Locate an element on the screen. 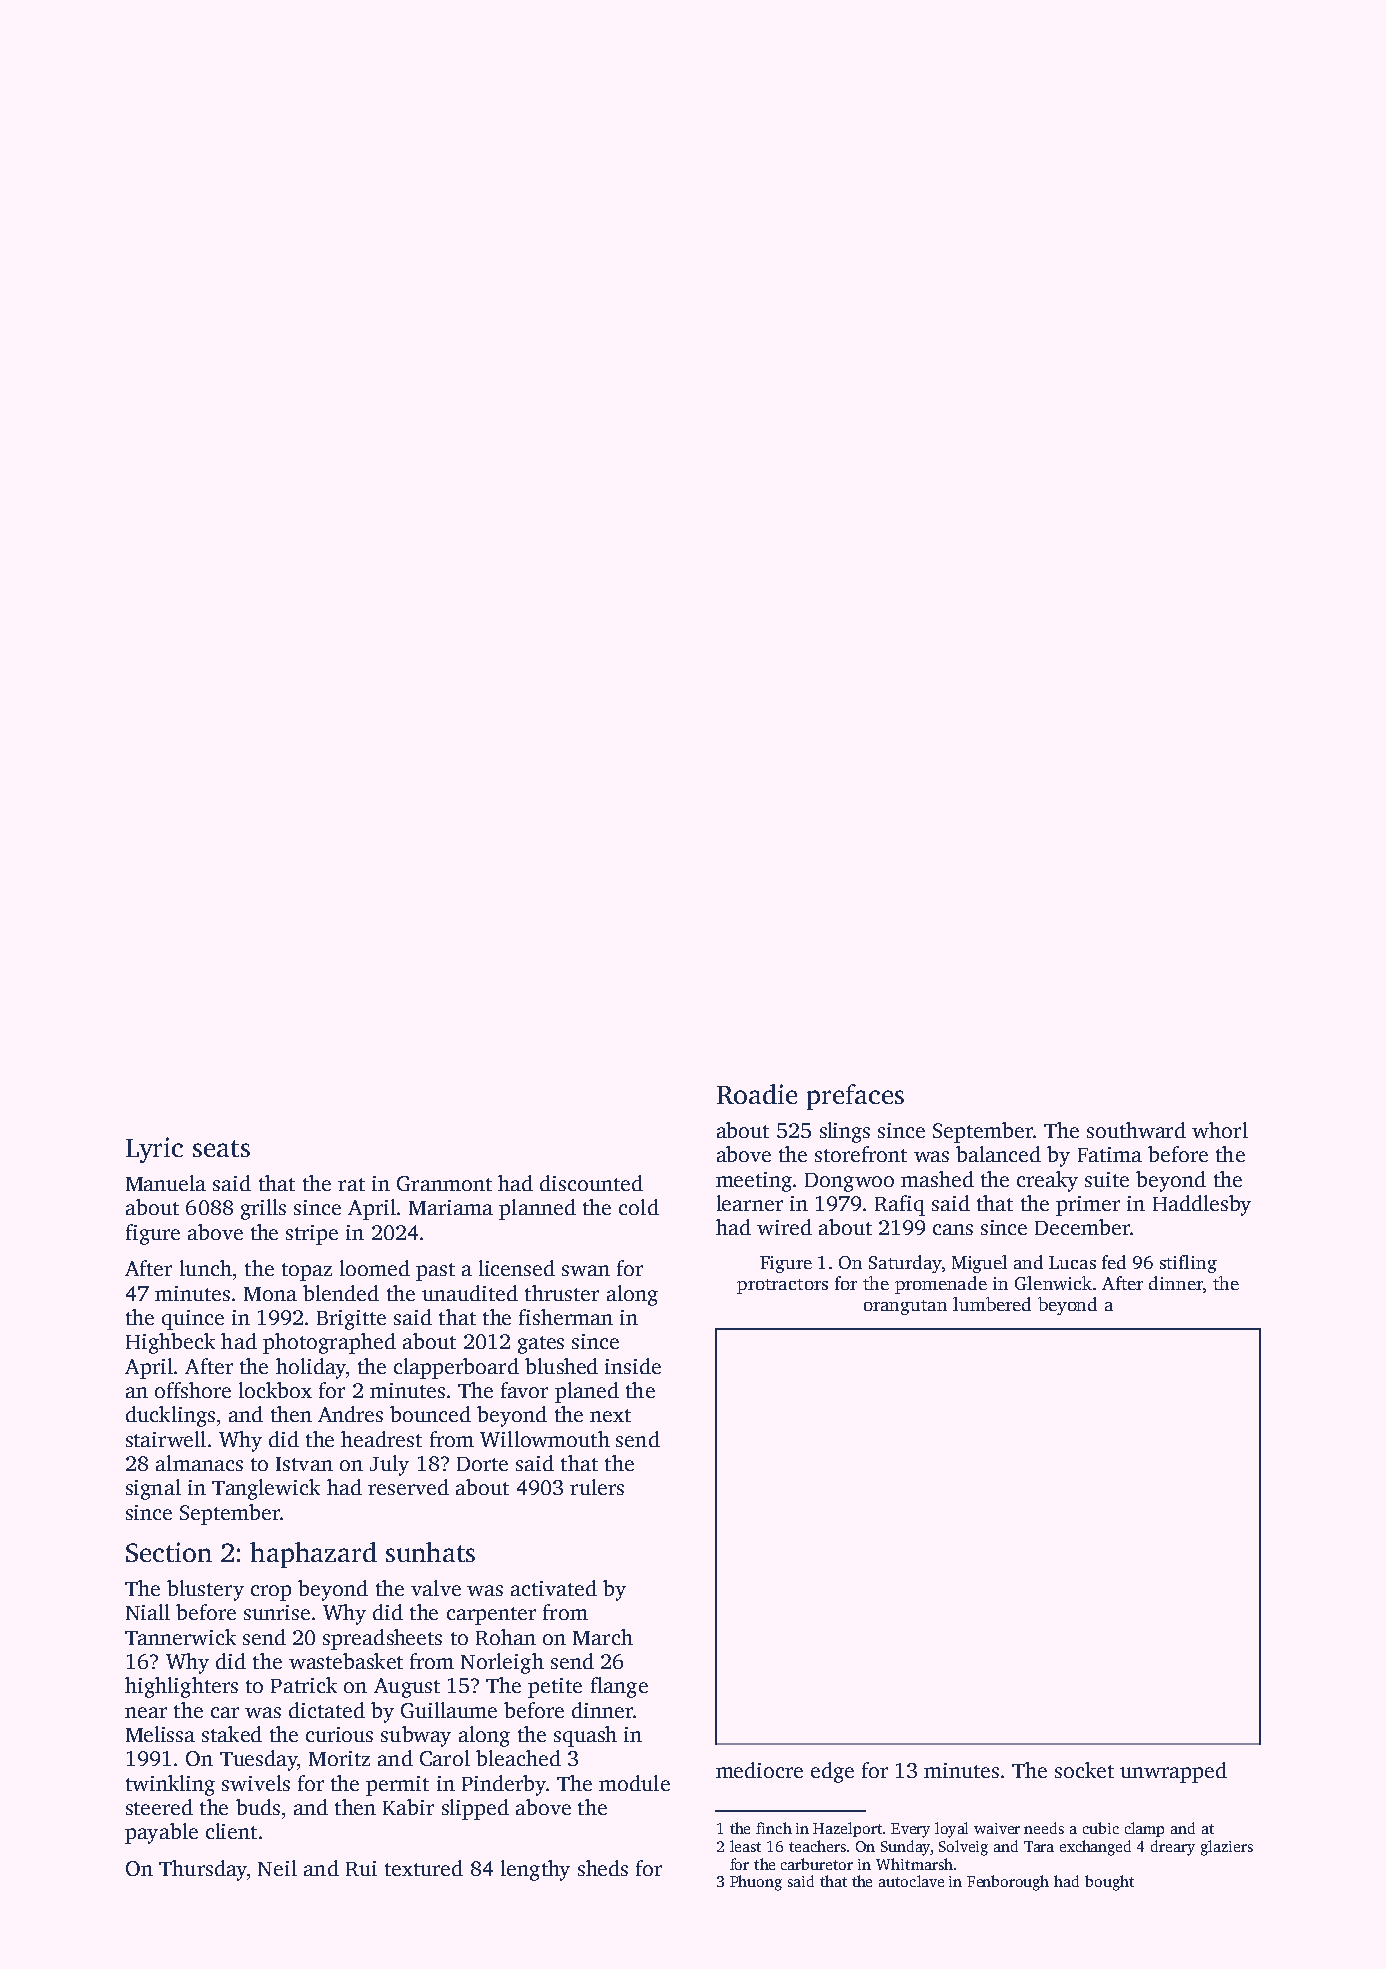  activated is located at coordinates (554, 1588).
